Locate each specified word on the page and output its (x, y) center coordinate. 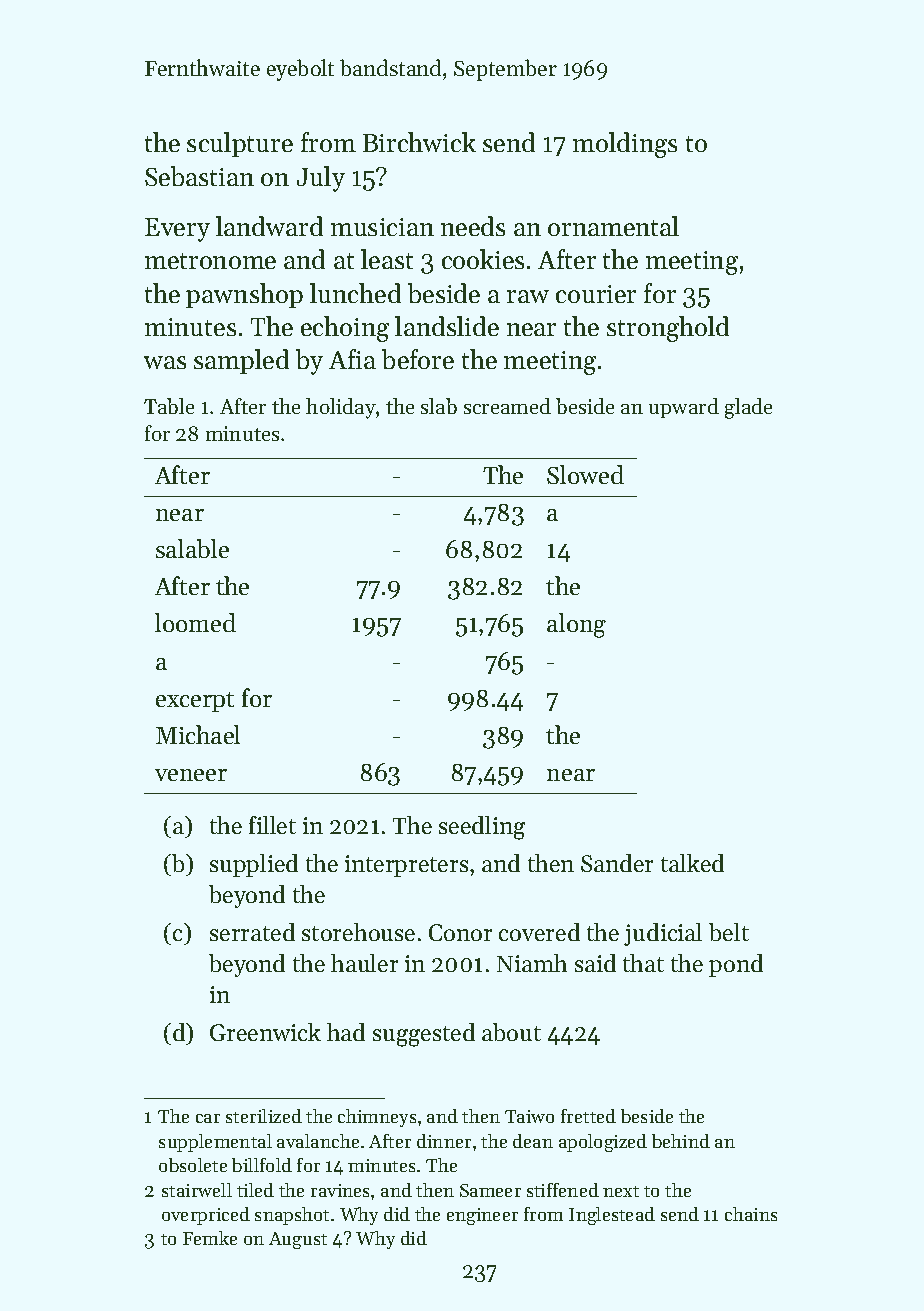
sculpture (240, 144)
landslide (447, 326)
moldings (625, 145)
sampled (241, 361)
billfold (262, 1165)
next (621, 1191)
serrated (252, 932)
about (511, 1032)
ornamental (613, 226)
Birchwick (419, 142)
